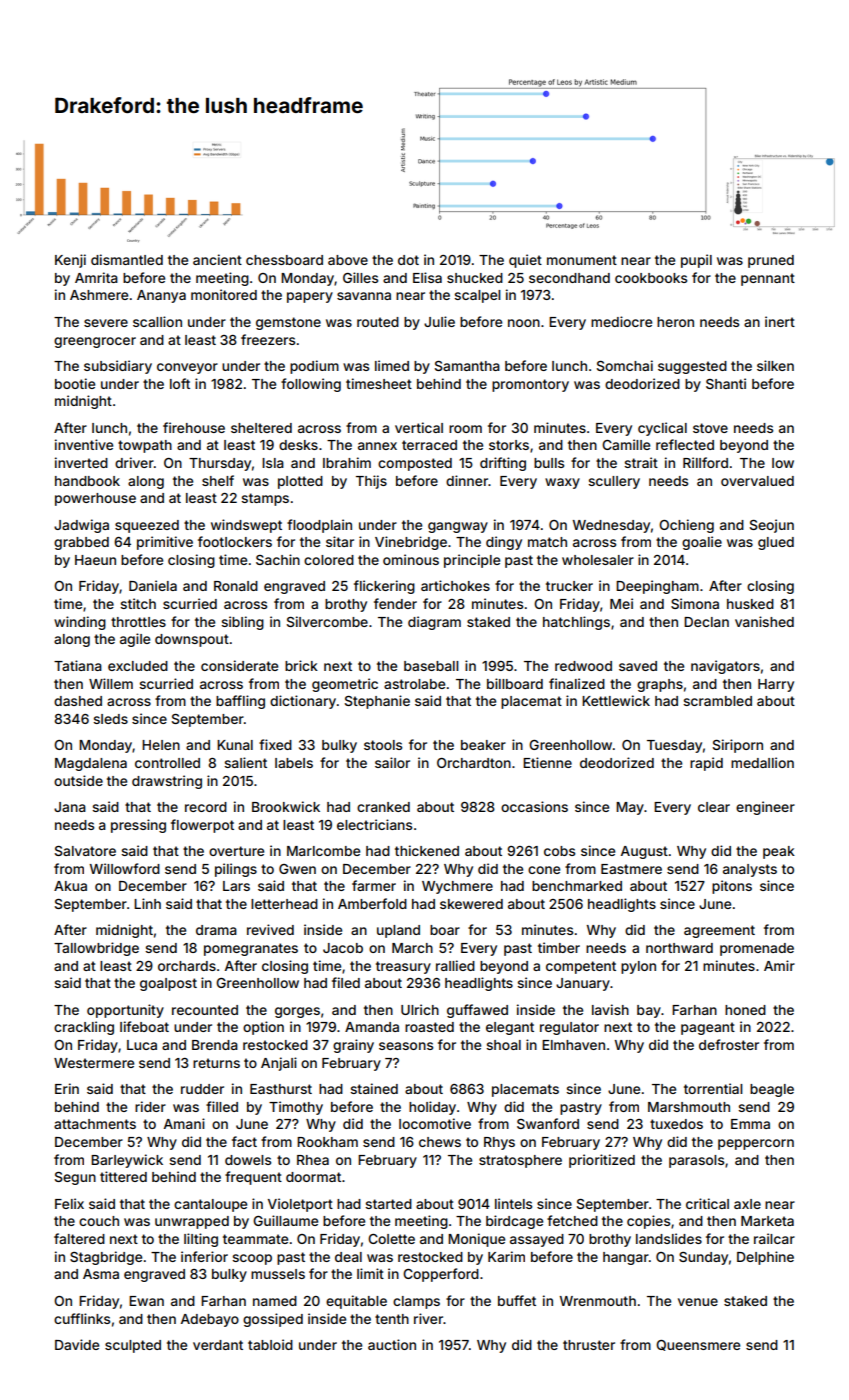 The image size is (849, 1400). I want to click on Orchardton, so click(474, 763).
